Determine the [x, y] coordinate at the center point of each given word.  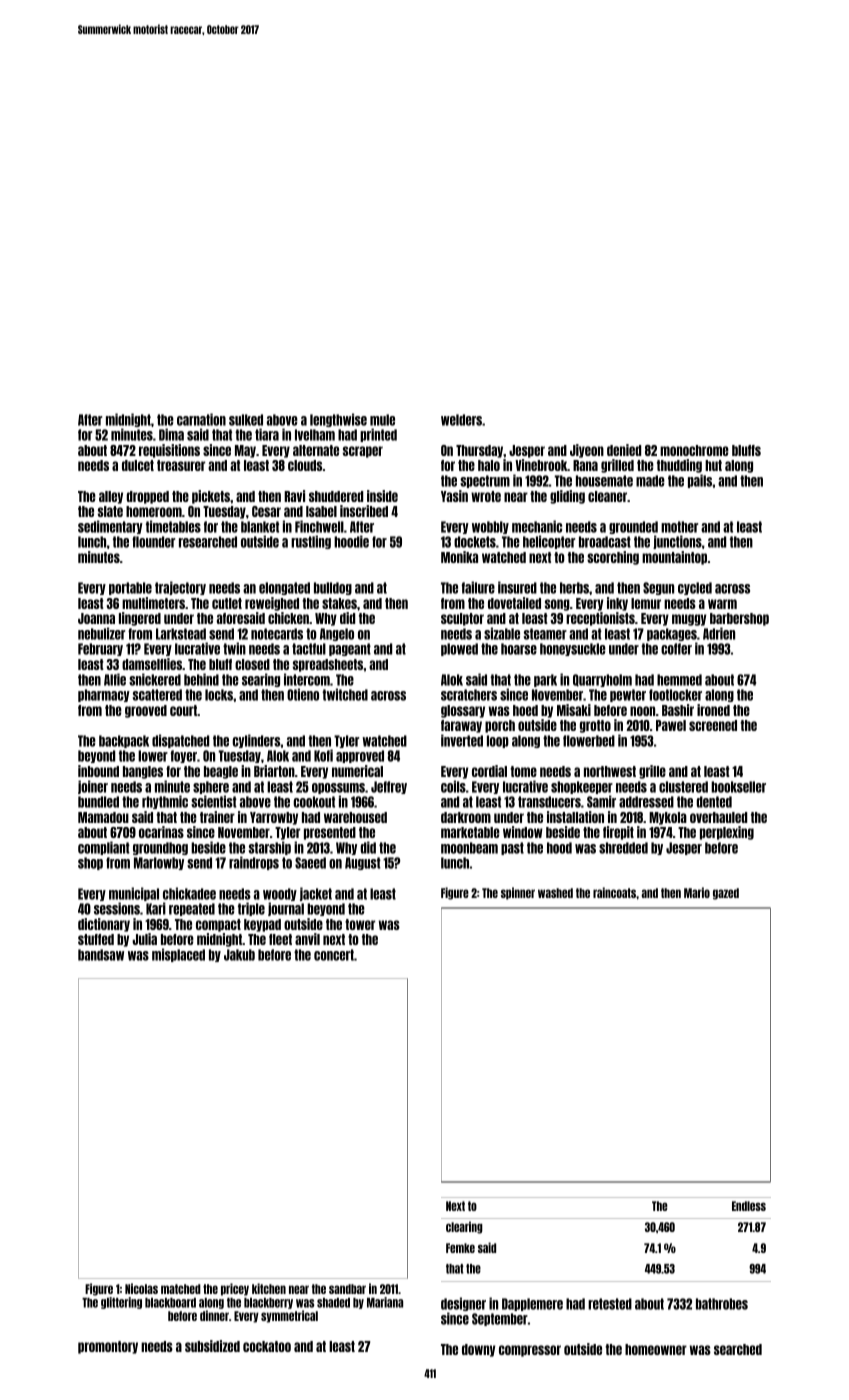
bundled [98, 802]
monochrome [694, 450]
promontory [108, 1347]
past [512, 848]
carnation [201, 419]
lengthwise [338, 420]
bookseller [738, 787]
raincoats [614, 892]
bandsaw [101, 955]
